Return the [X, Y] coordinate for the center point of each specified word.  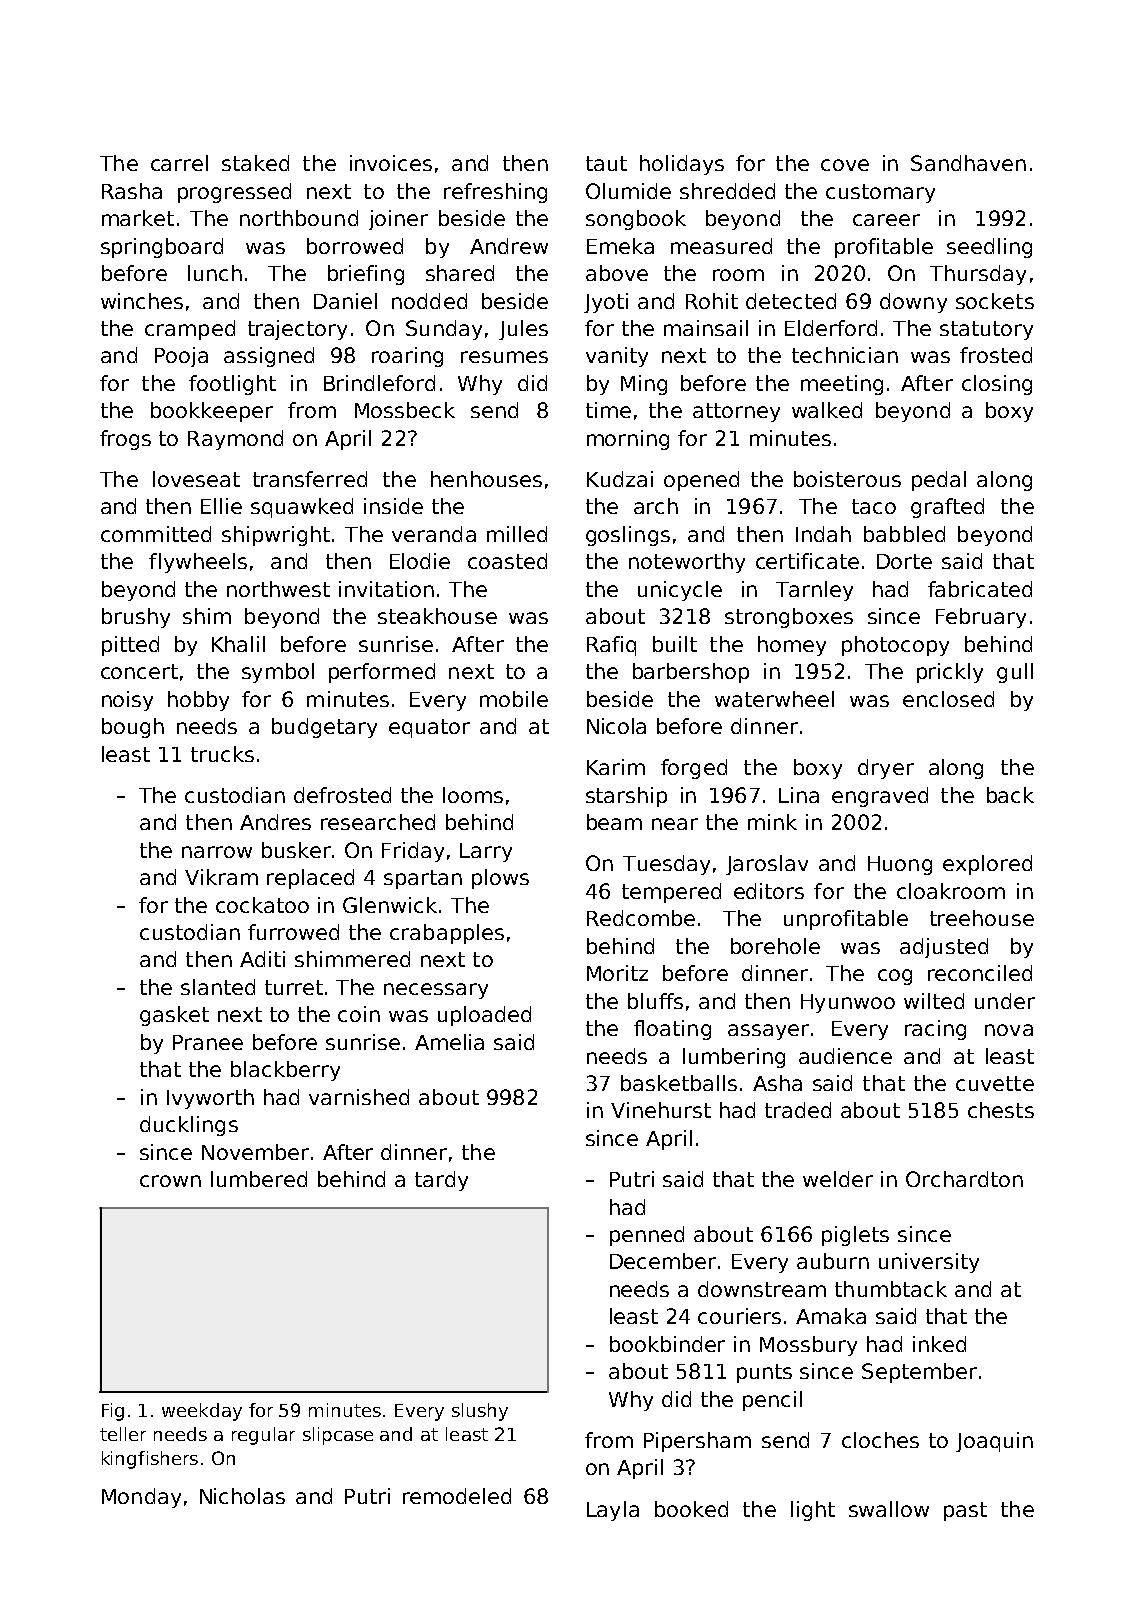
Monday [141, 1498]
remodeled [457, 1496]
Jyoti [606, 303]
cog [895, 977]
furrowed [293, 932]
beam [614, 822]
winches [142, 301]
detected [791, 301]
